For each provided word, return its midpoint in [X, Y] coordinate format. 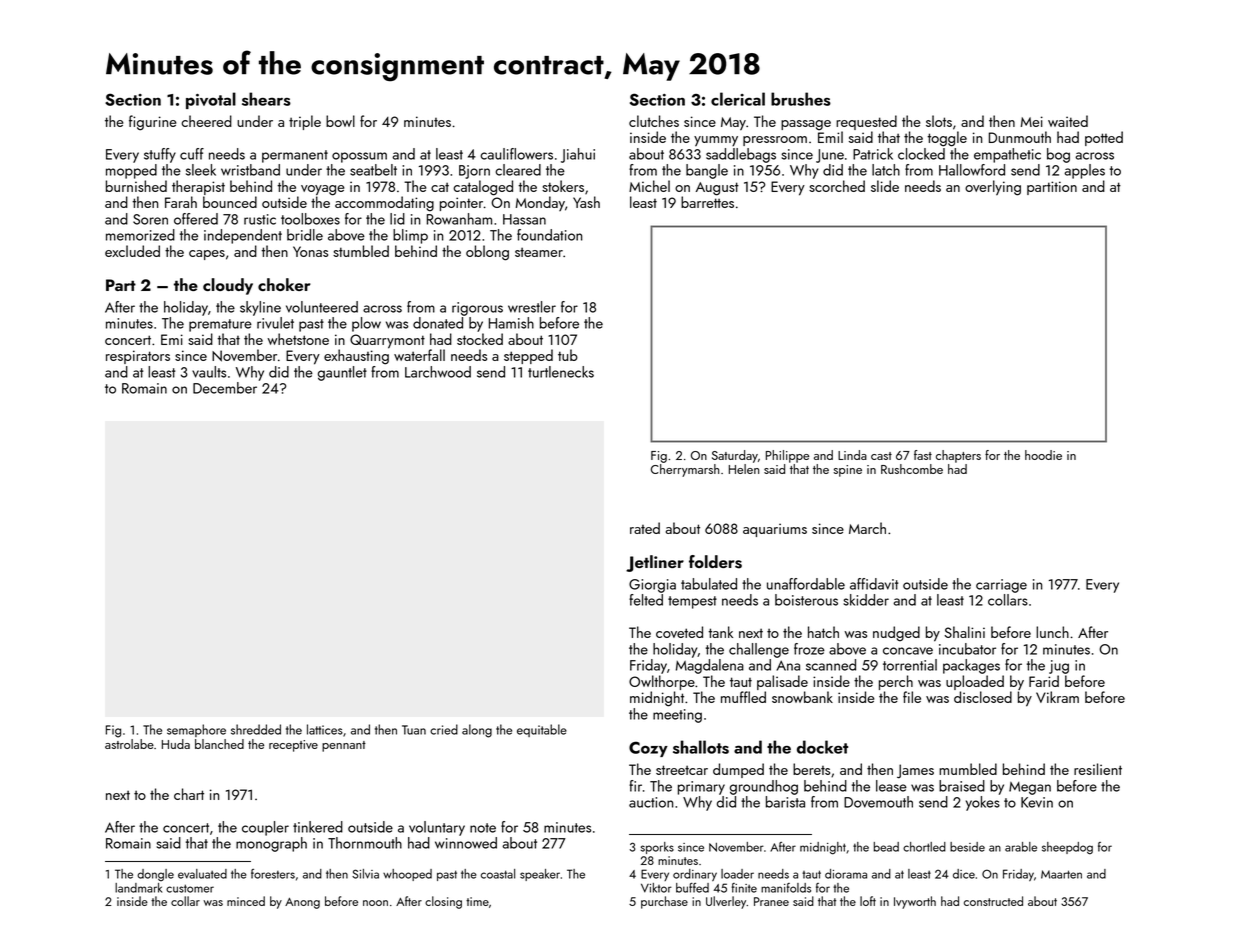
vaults [209, 372]
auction [651, 802]
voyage [322, 190]
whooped [407, 875]
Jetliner [655, 563]
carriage [1001, 586]
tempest [692, 602]
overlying [993, 188]
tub [568, 355]
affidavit [874, 584]
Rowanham [459, 219]
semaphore [196, 730]
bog [1058, 155]
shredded [256, 729]
